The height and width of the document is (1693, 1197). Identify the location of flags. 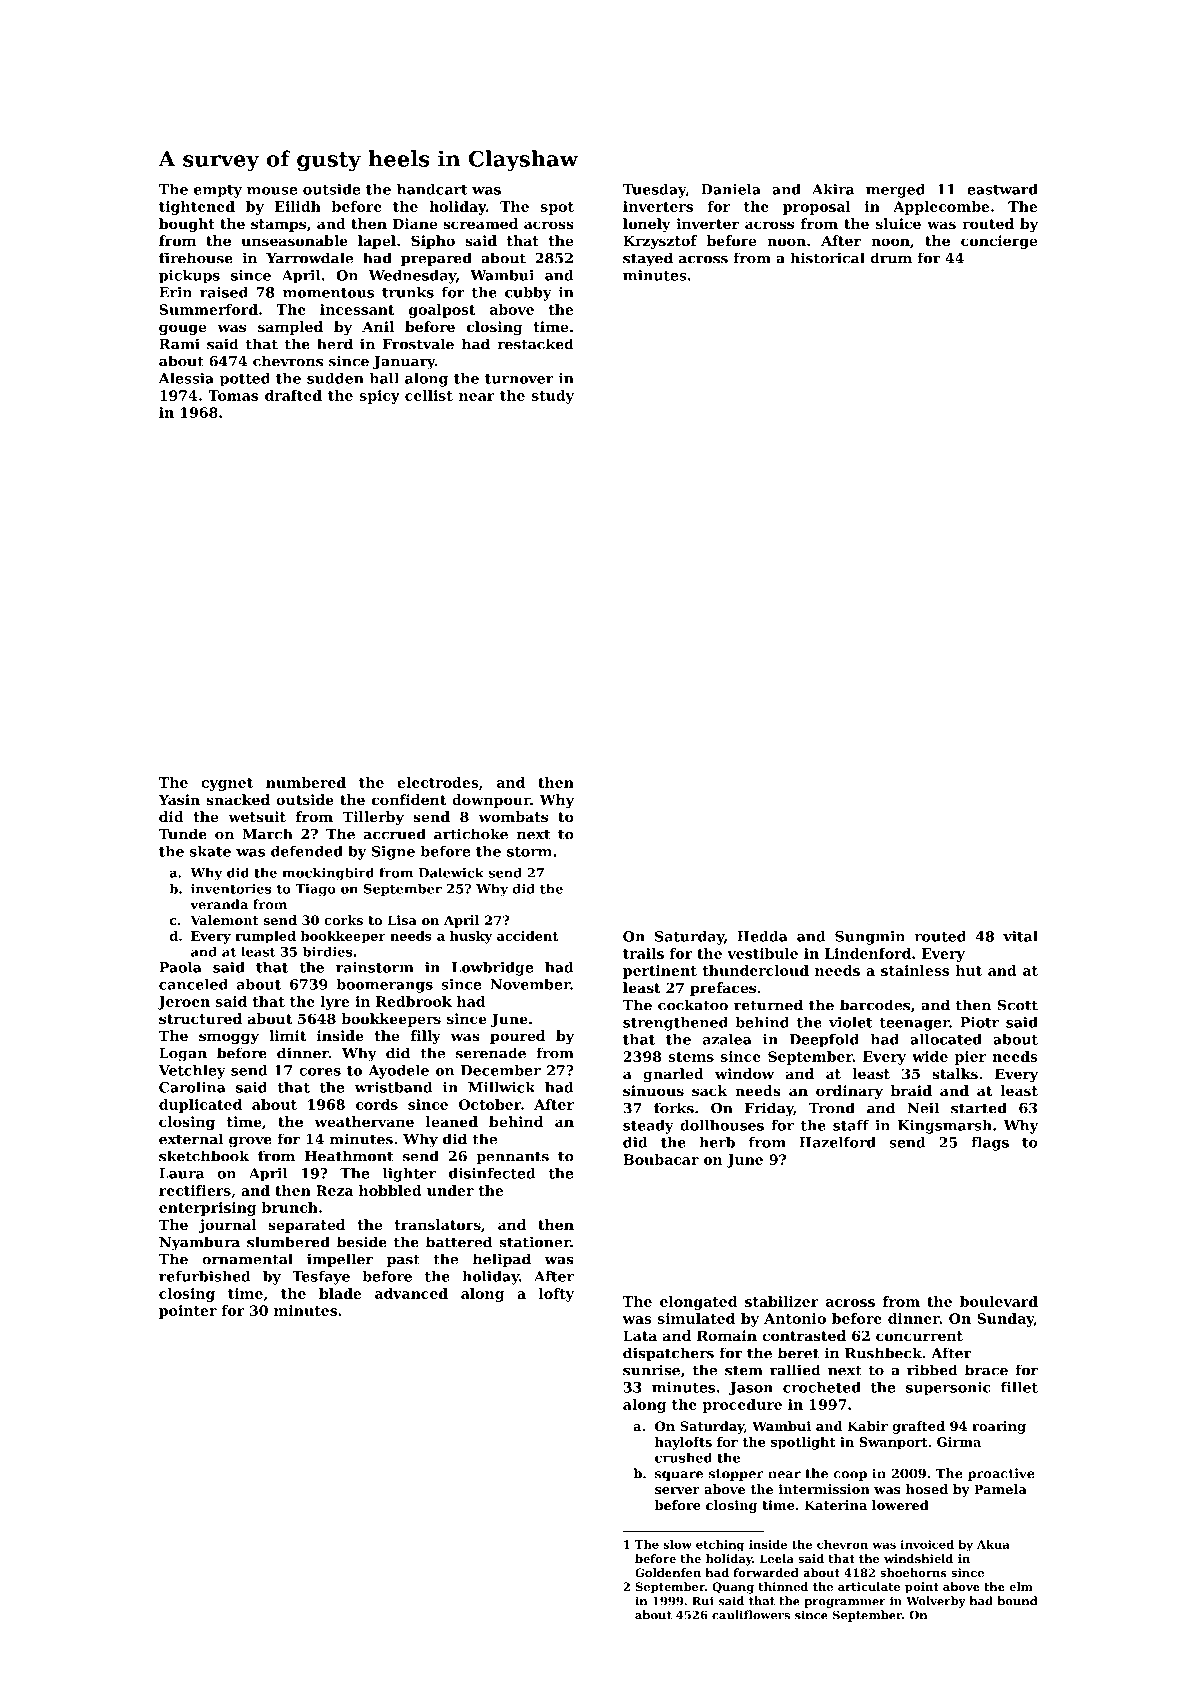
(990, 1144).
